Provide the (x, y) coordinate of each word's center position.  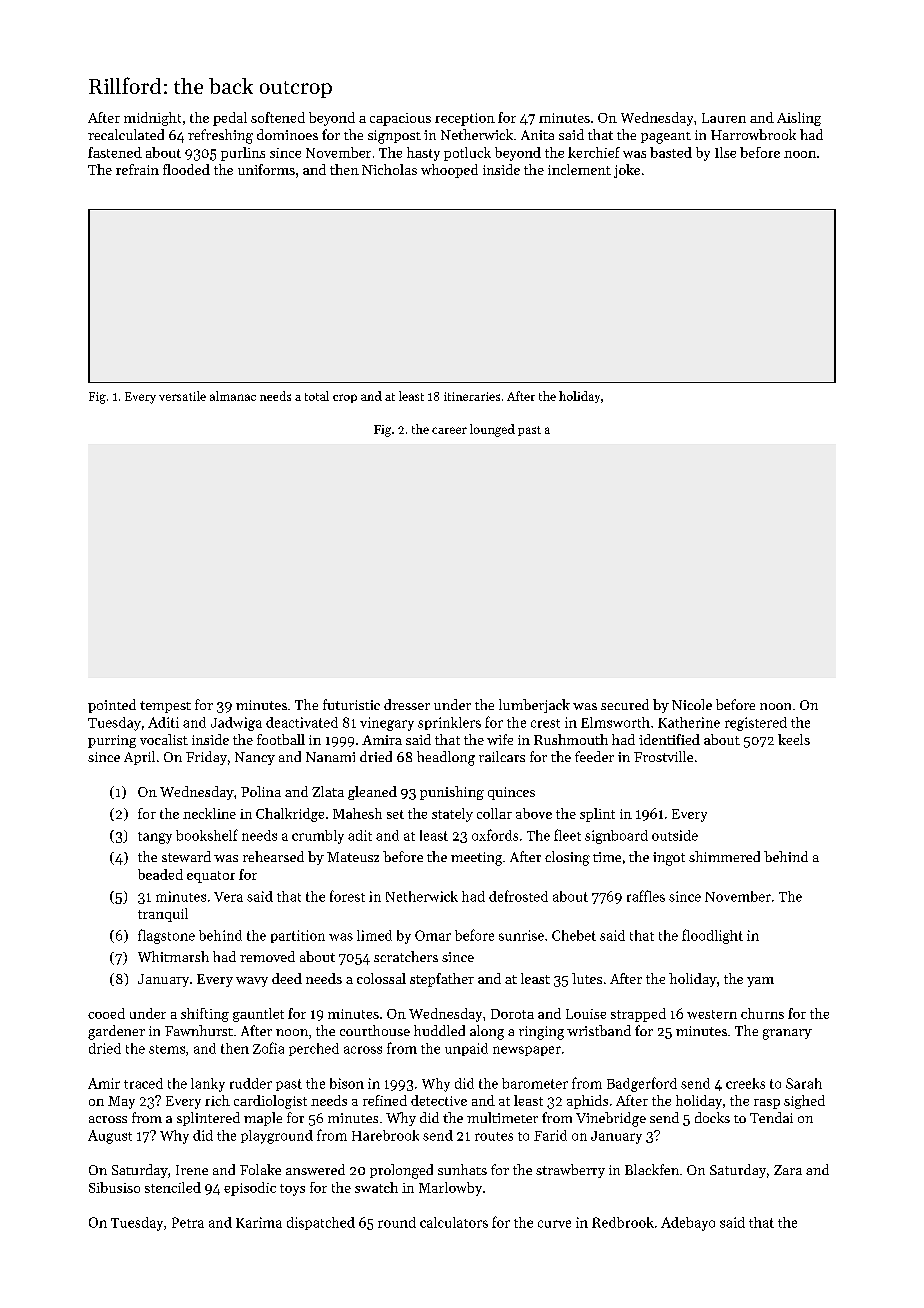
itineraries (472, 396)
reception (465, 119)
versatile (182, 396)
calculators (454, 1222)
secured (625, 704)
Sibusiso (114, 1187)
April (139, 758)
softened (278, 117)
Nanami (330, 757)
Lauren (724, 118)
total (317, 396)
